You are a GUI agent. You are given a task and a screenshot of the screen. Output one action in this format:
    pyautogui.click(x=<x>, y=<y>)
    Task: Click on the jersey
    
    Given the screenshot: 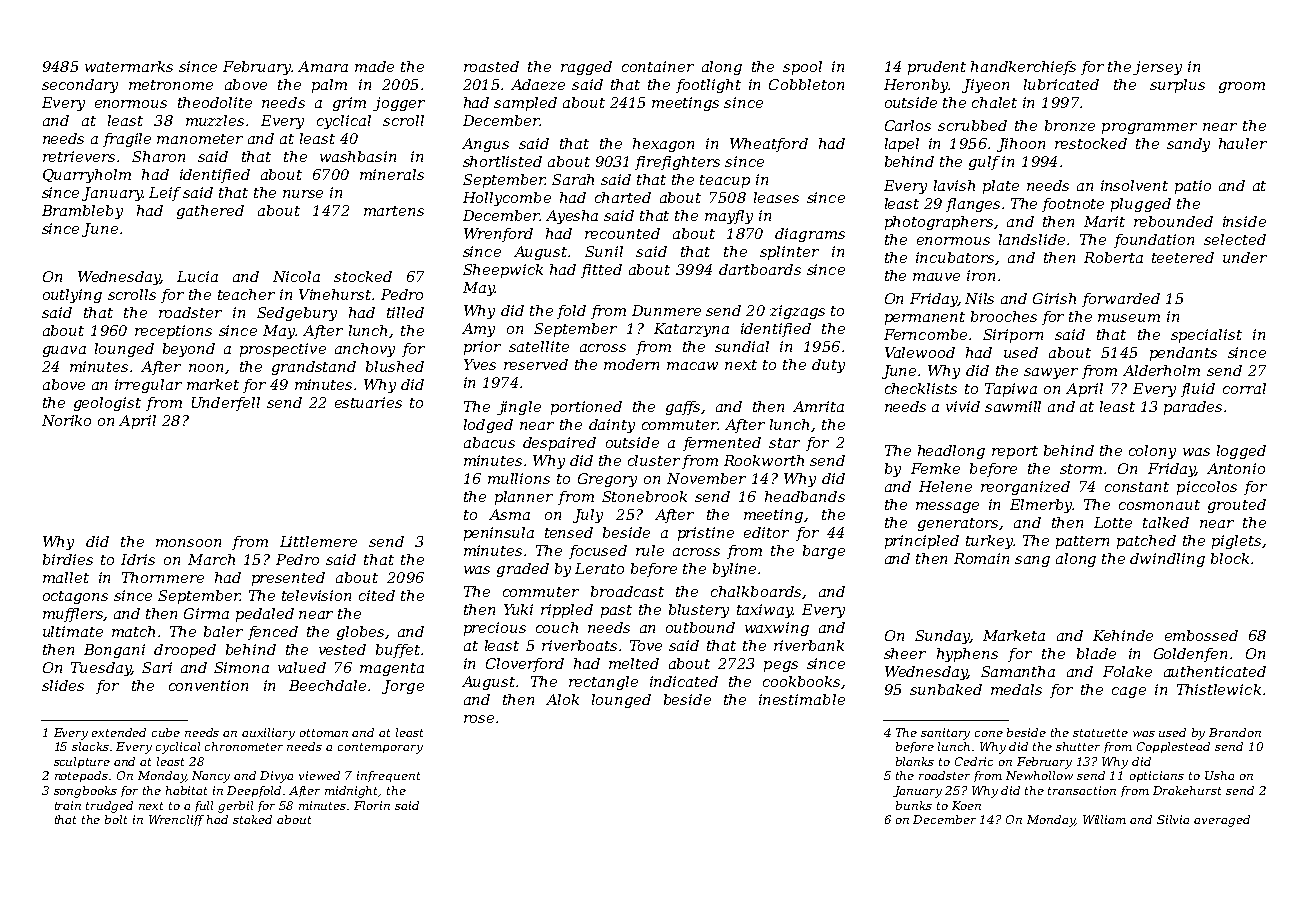 What is the action you would take?
    pyautogui.click(x=1157, y=68)
